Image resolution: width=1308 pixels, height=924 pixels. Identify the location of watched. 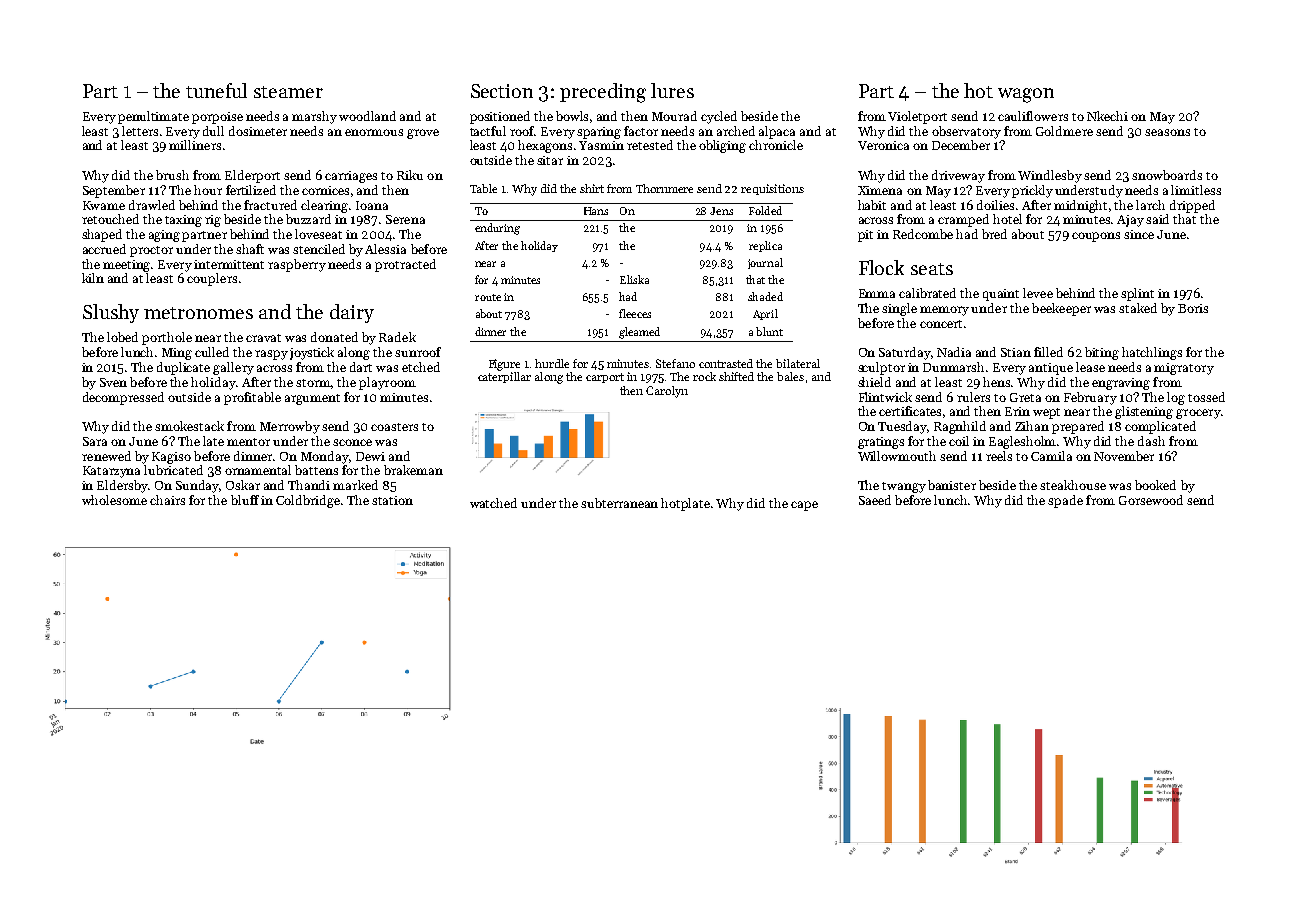
(493, 503).
